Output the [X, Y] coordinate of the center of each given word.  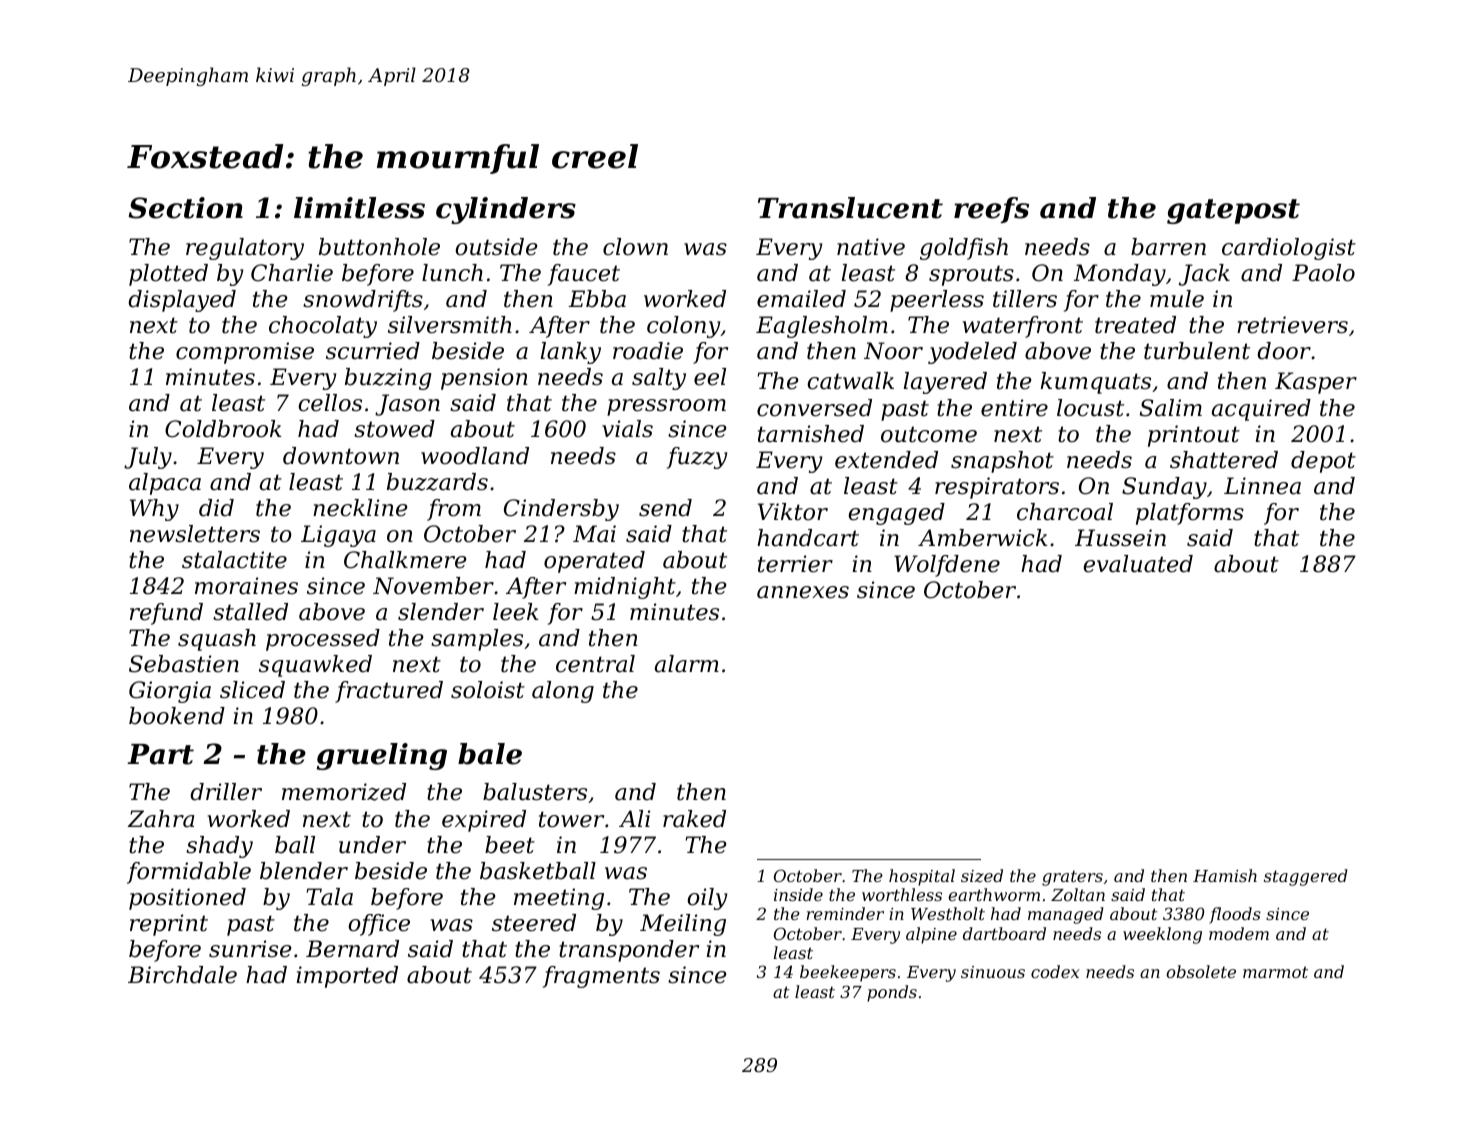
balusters [535, 792]
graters [1072, 878]
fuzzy [697, 458]
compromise [245, 353]
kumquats [1096, 383]
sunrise [250, 949]
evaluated [1138, 564]
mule [1177, 299]
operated [594, 562]
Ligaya [338, 536]
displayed [182, 301]
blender [304, 871]
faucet [584, 275]
